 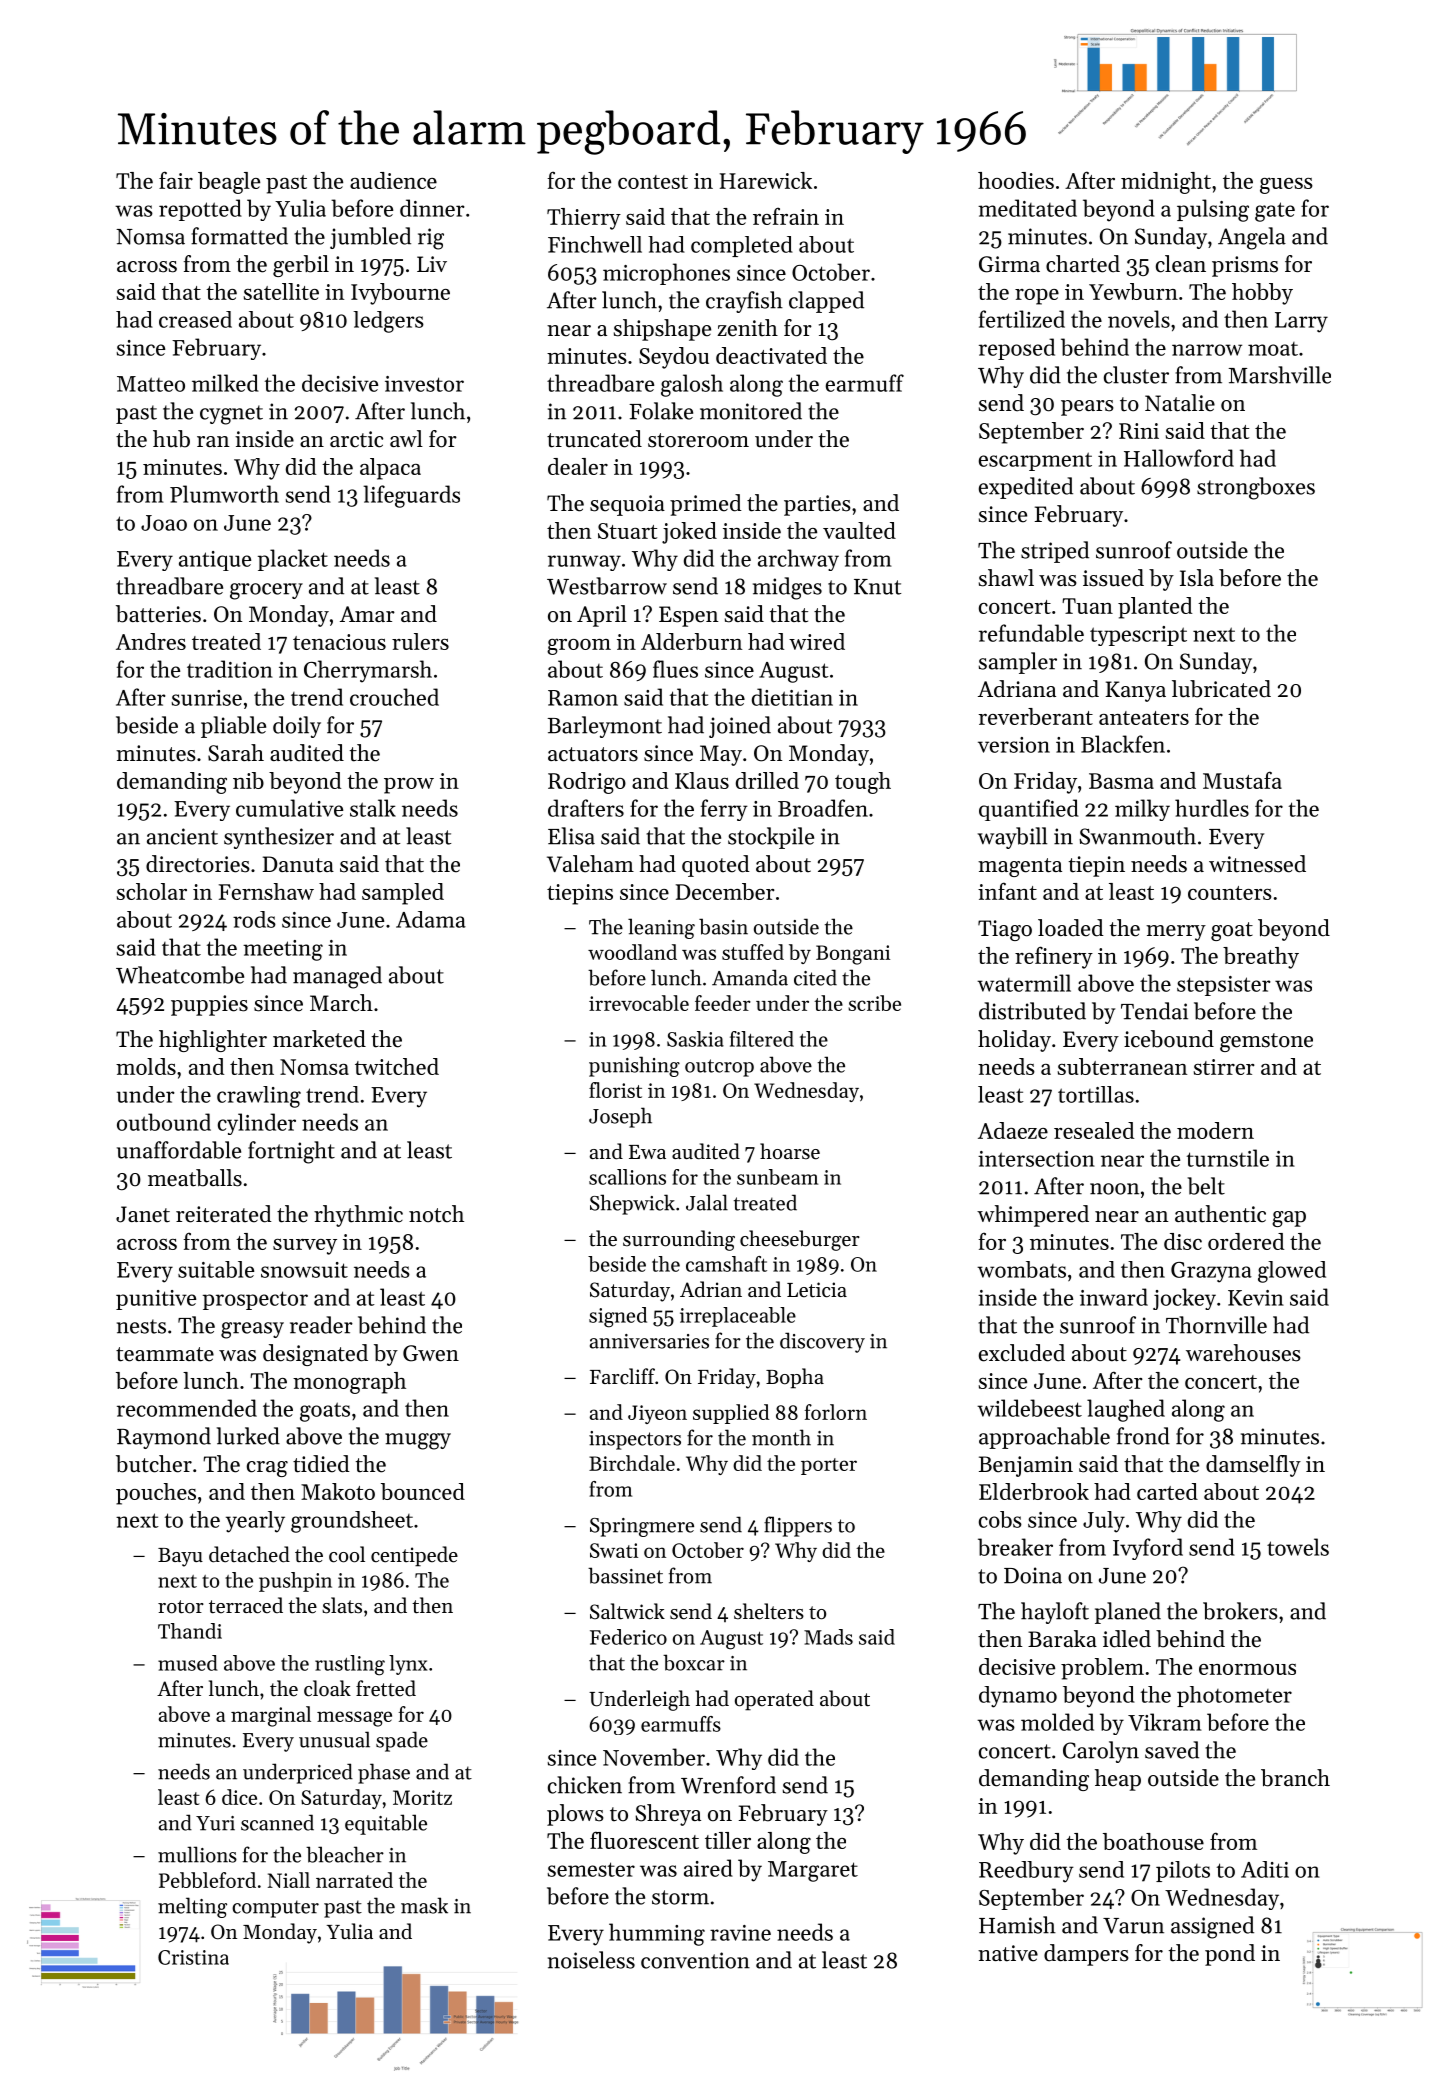 I want to click on fair, so click(x=176, y=180).
